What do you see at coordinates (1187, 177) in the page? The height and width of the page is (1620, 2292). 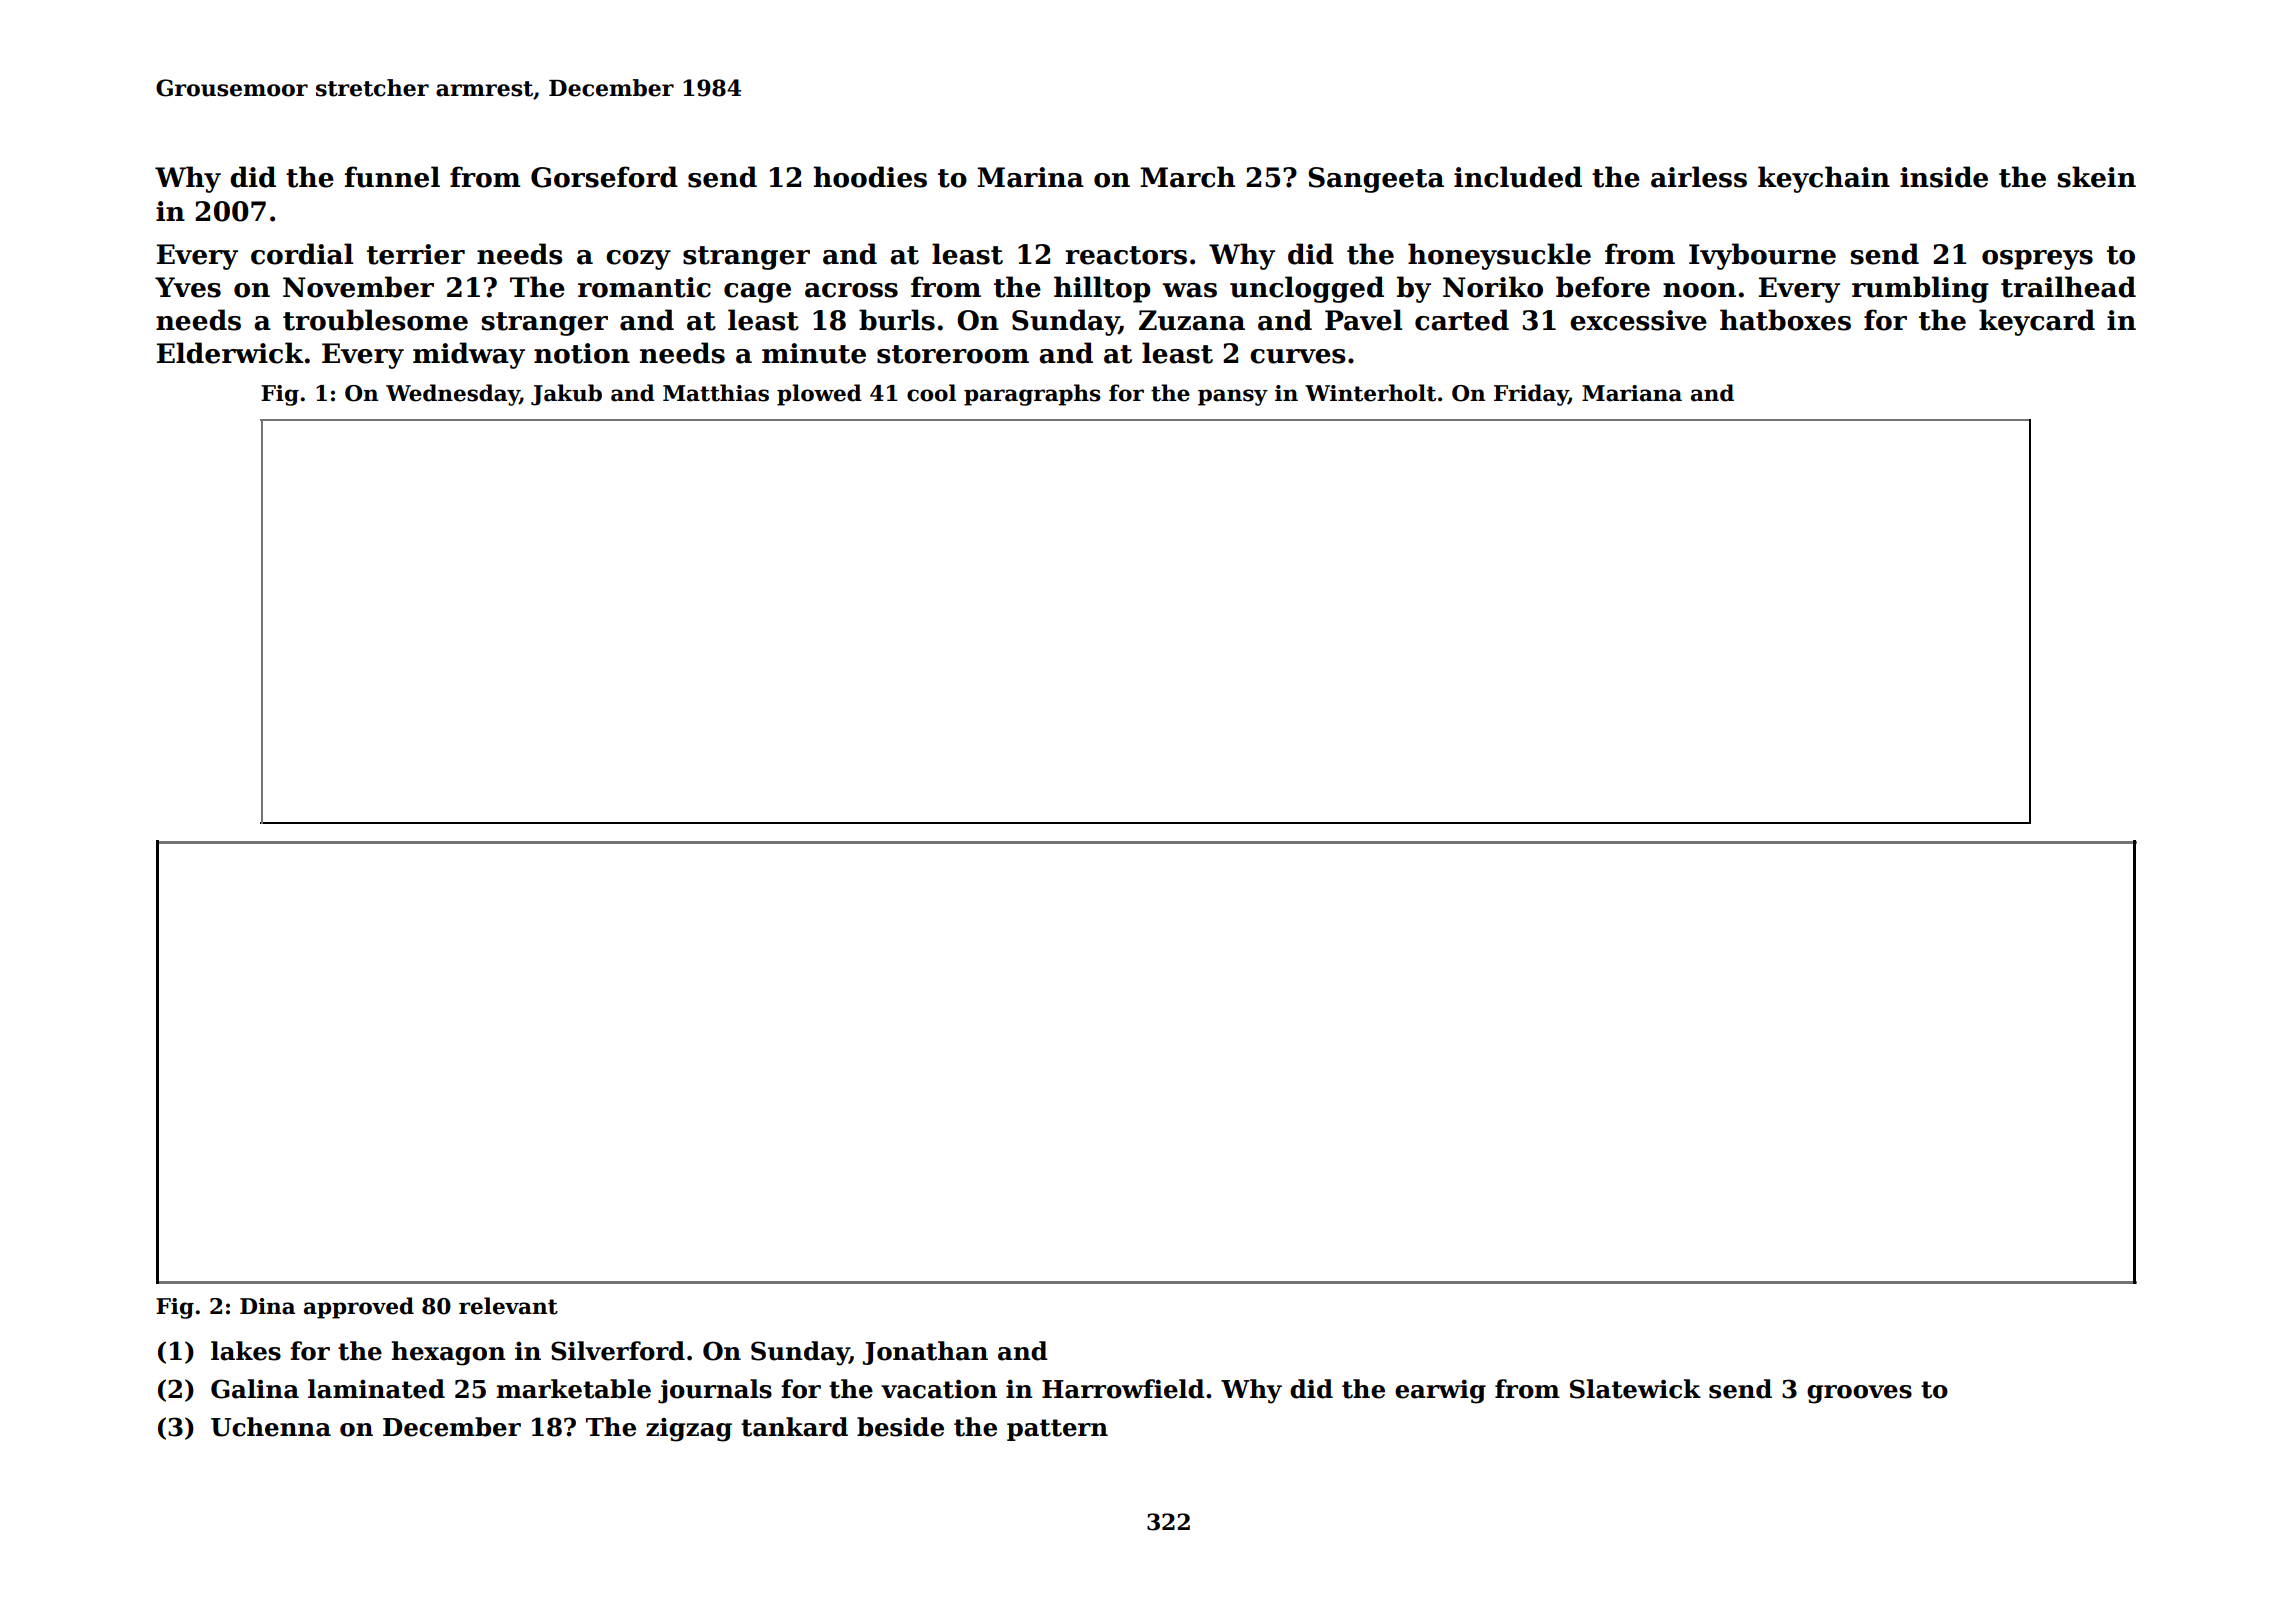 I see `March` at bounding box center [1187, 177].
